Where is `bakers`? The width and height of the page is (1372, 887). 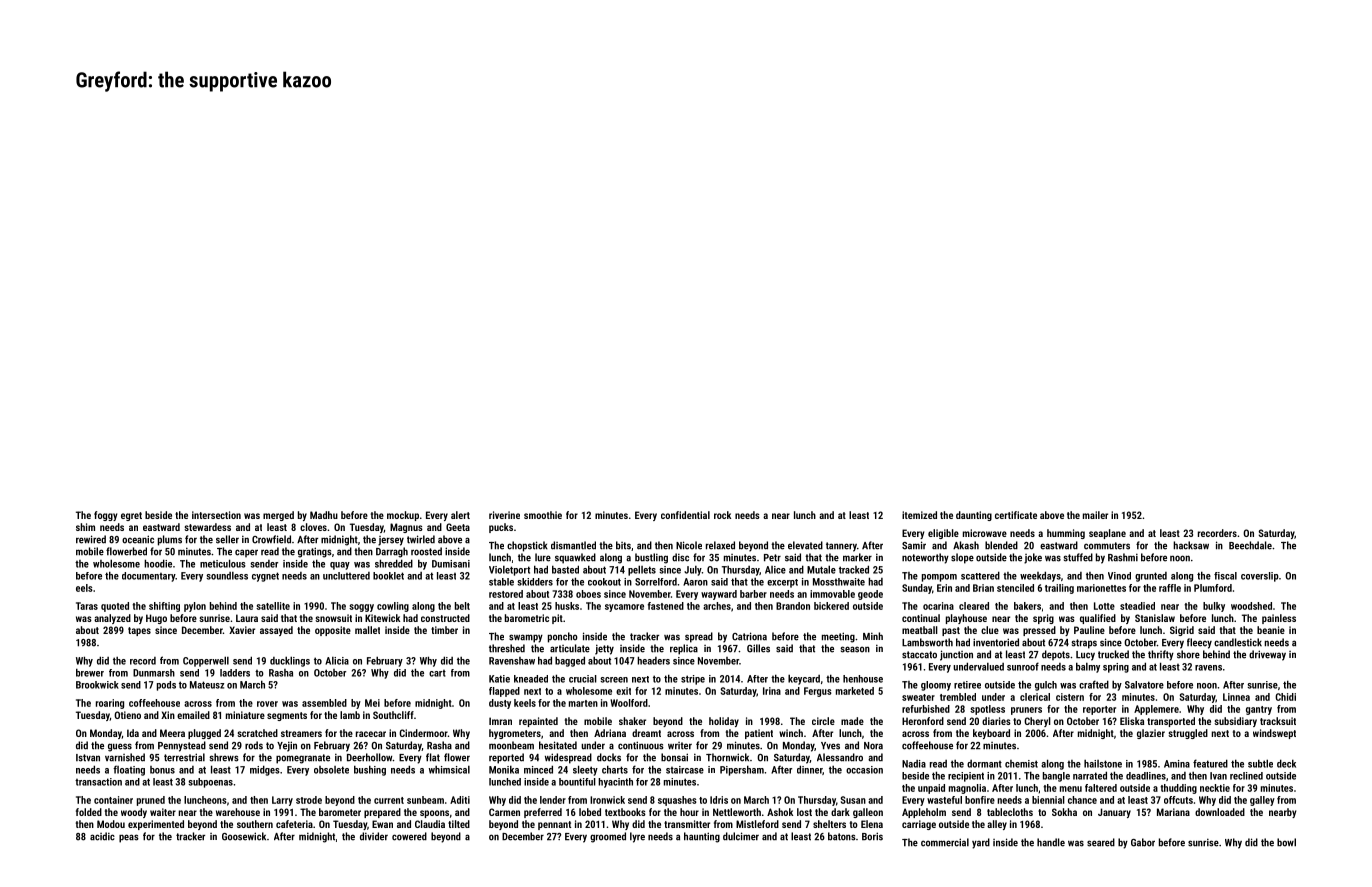 bakers is located at coordinates (1027, 606).
